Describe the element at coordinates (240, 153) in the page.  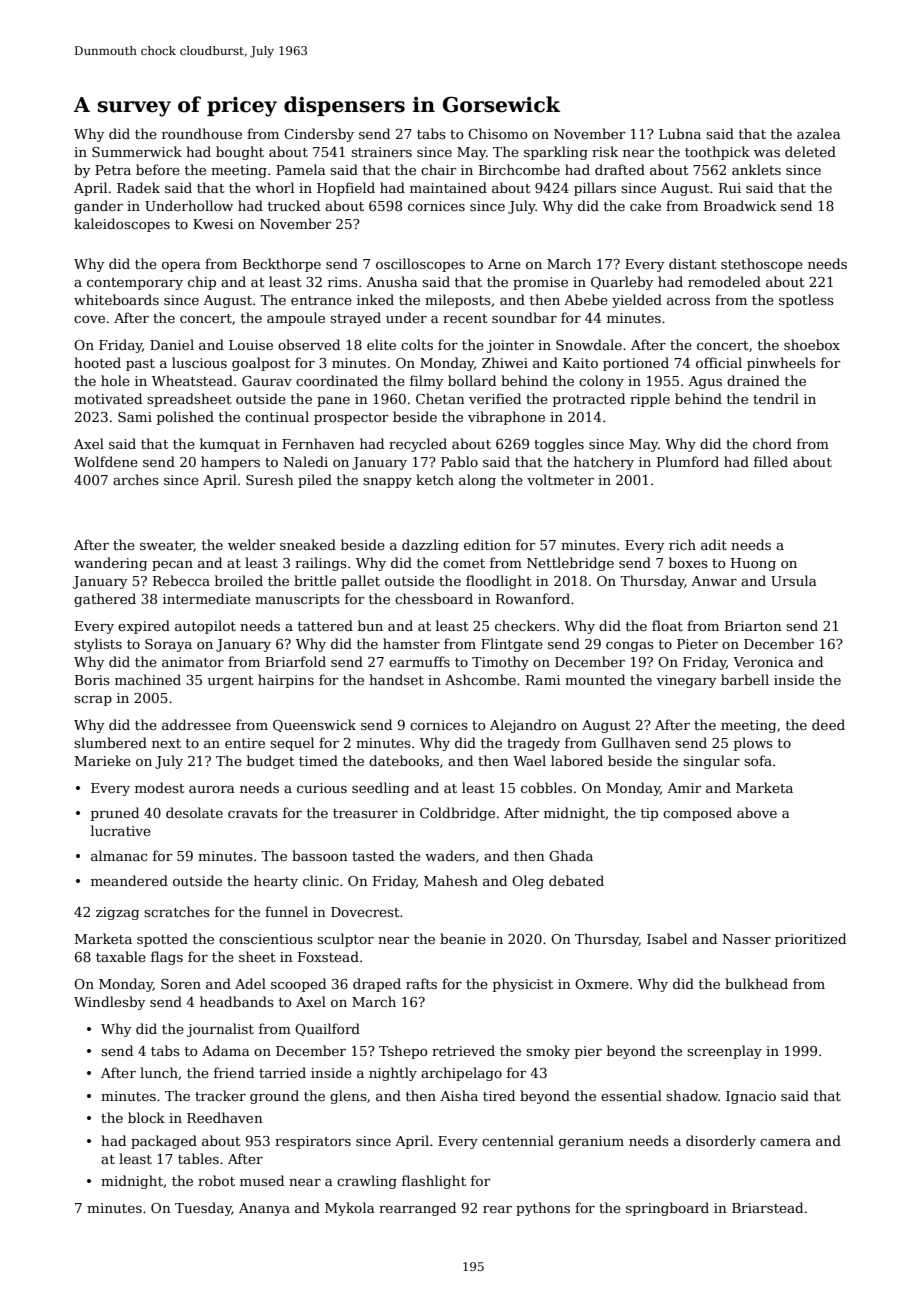
I see `bought` at that location.
